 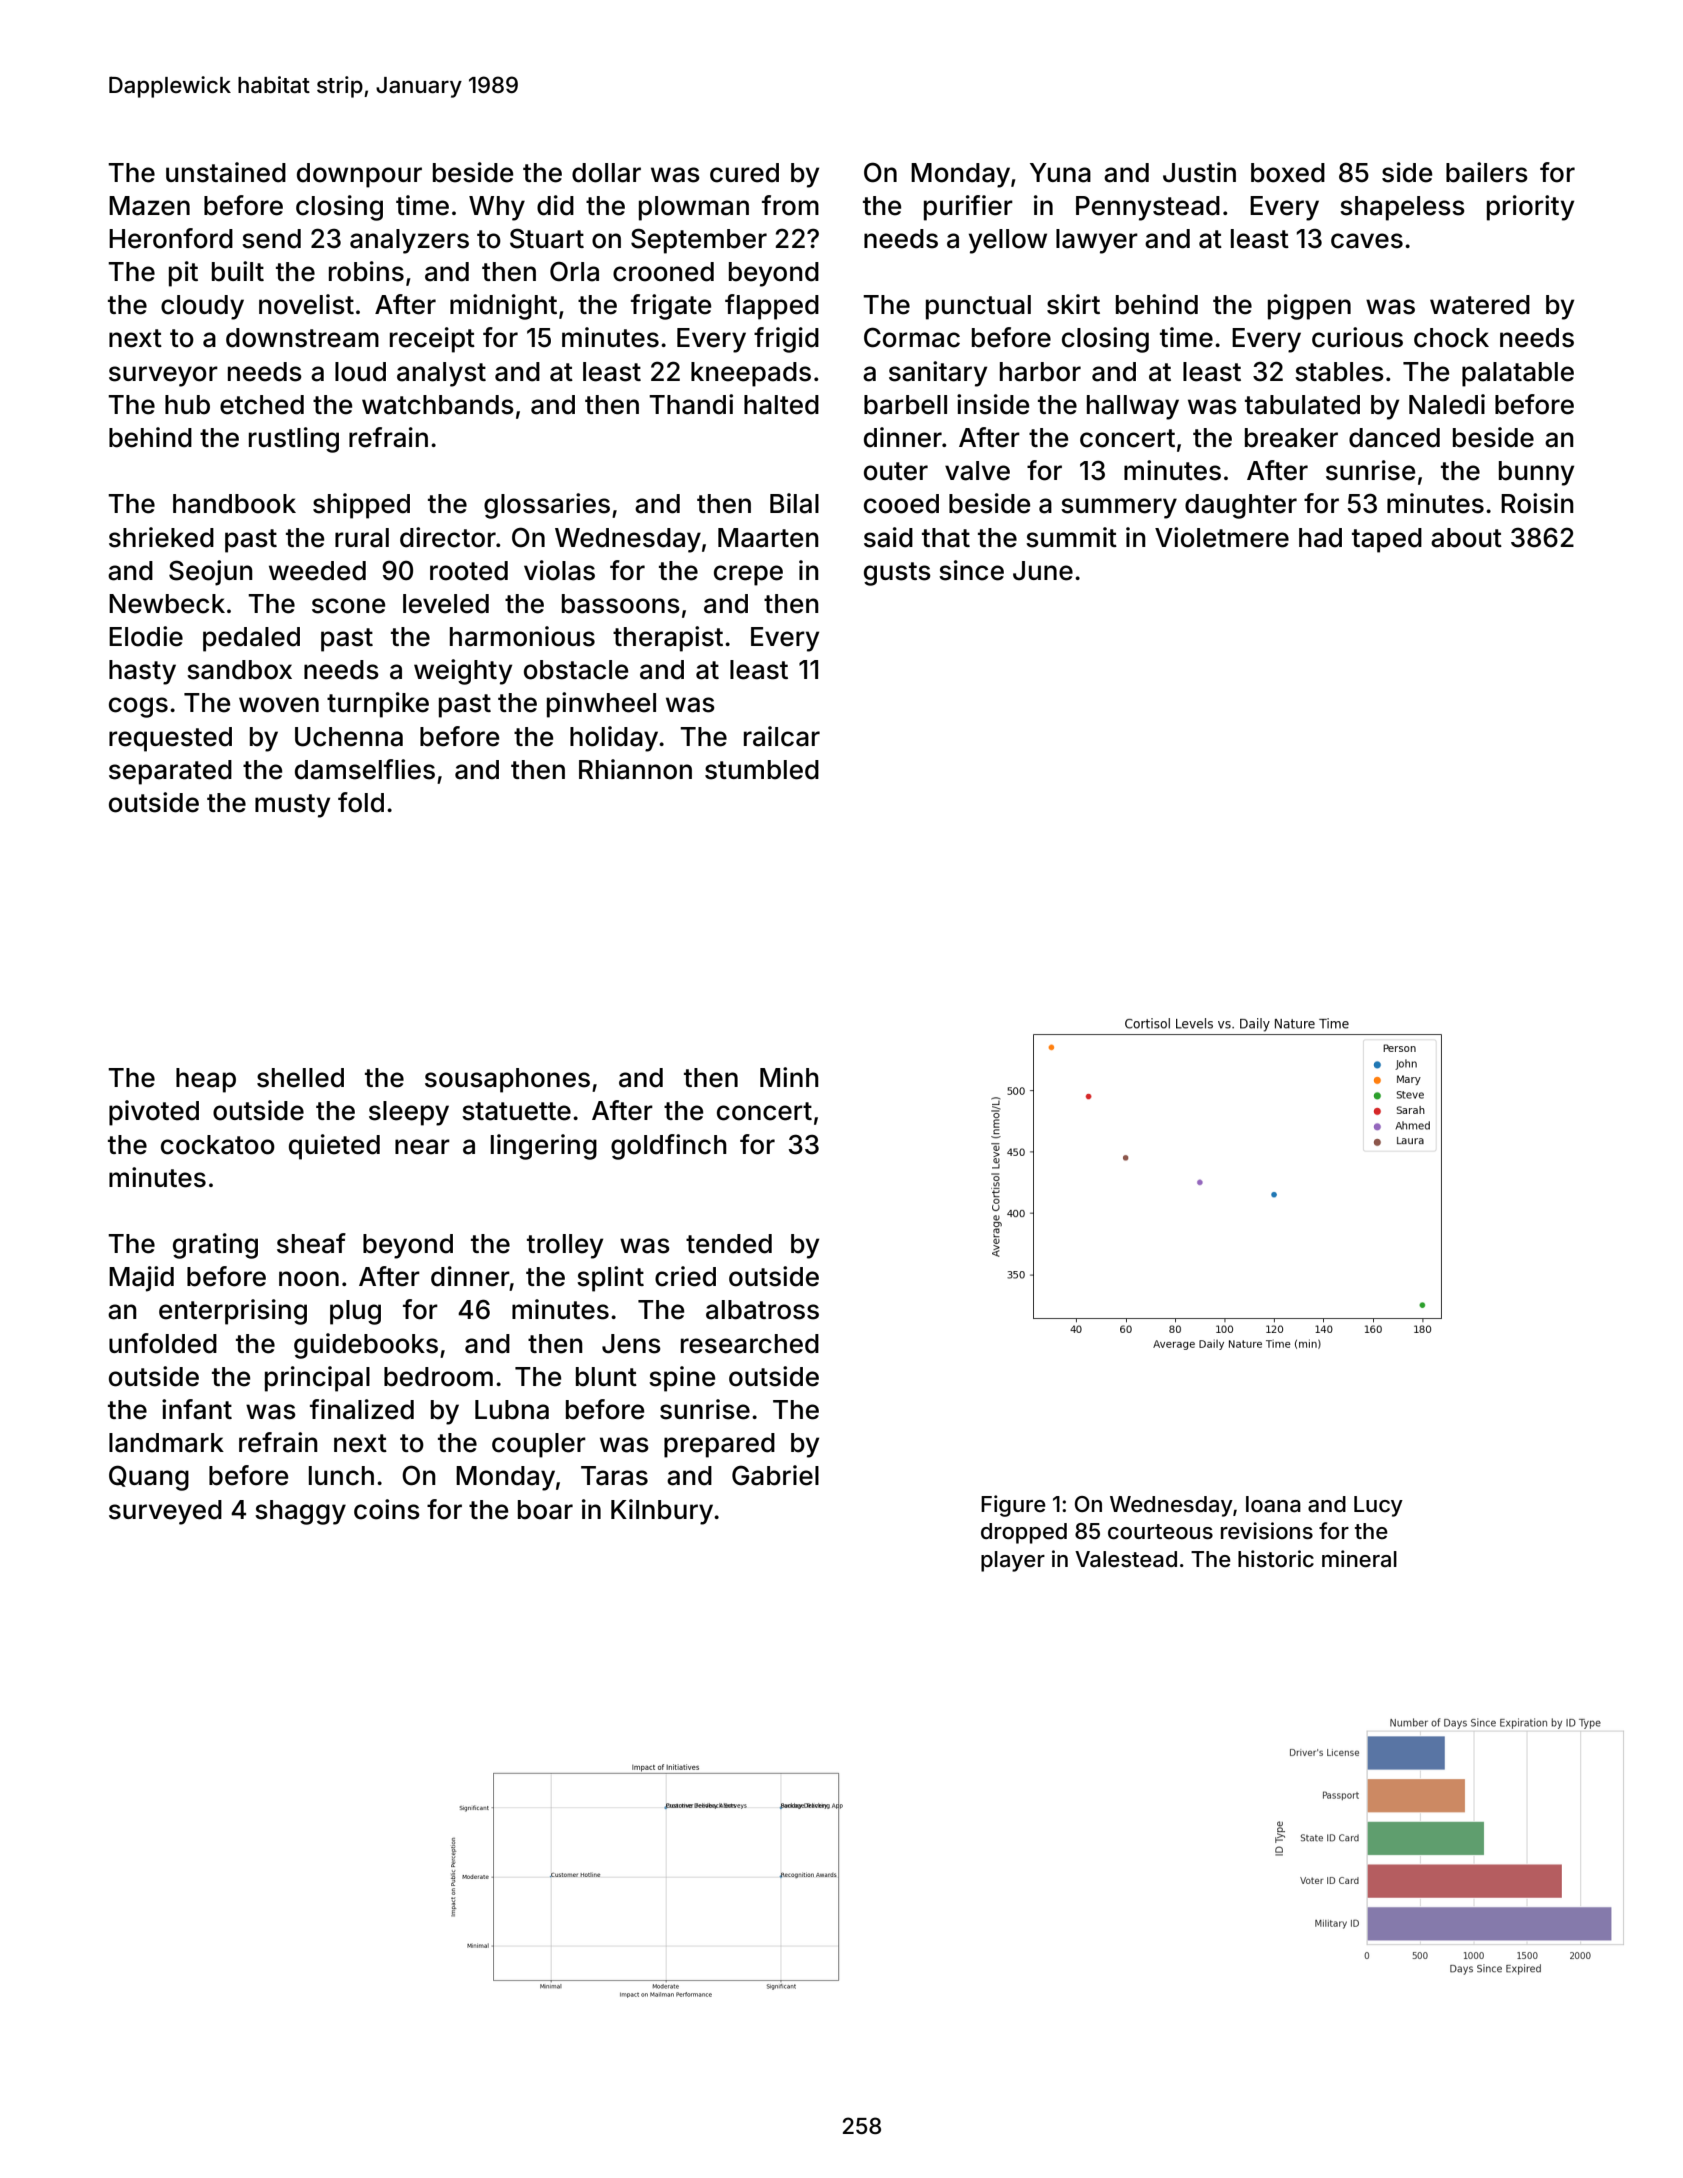 I want to click on about, so click(x=1466, y=538).
